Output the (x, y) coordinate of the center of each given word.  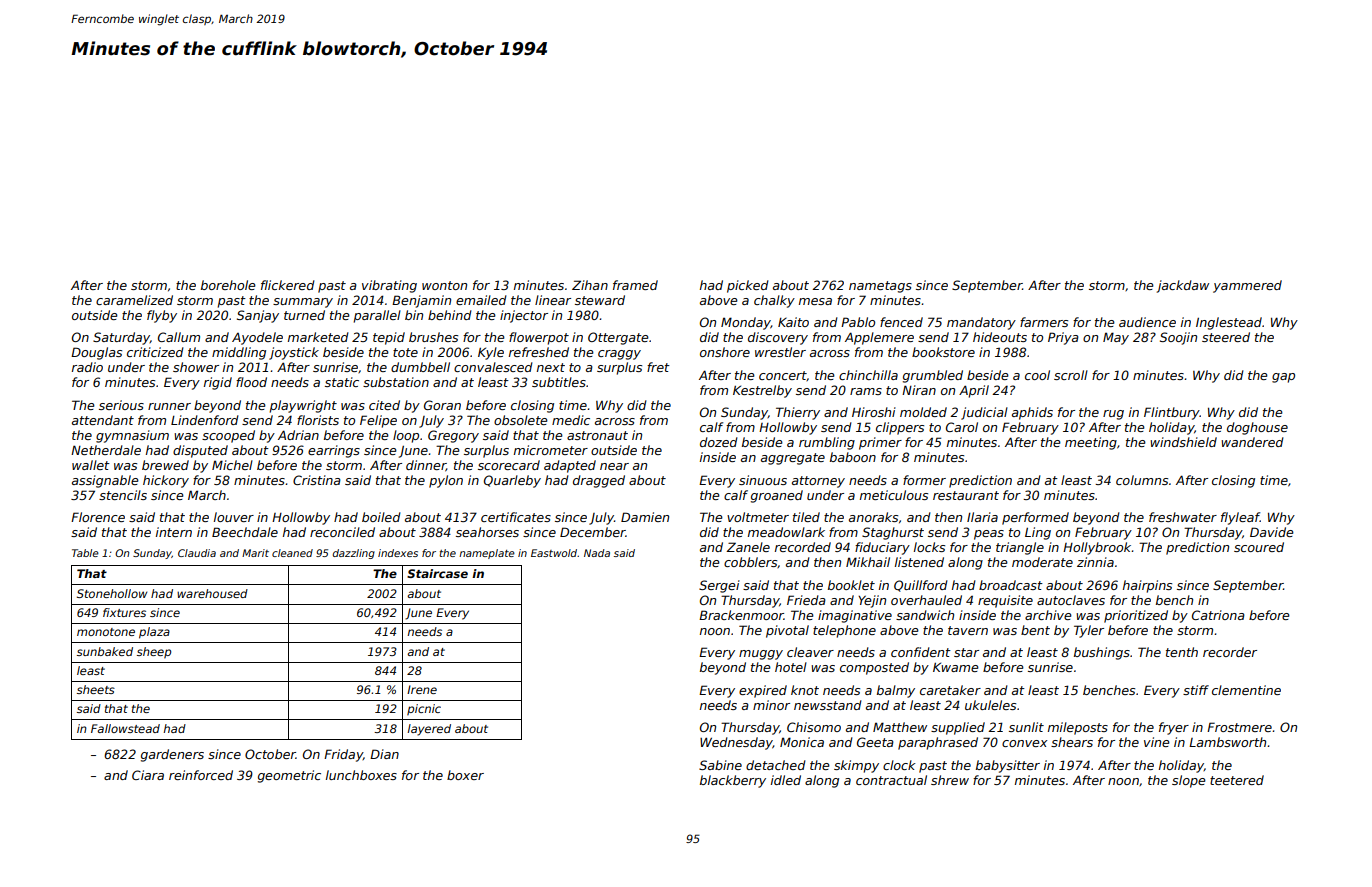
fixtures (124, 612)
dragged (599, 481)
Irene (422, 689)
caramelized (134, 300)
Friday (343, 755)
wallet (91, 465)
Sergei (719, 586)
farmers (1044, 322)
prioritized (1136, 616)
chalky (774, 301)
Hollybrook (1097, 548)
